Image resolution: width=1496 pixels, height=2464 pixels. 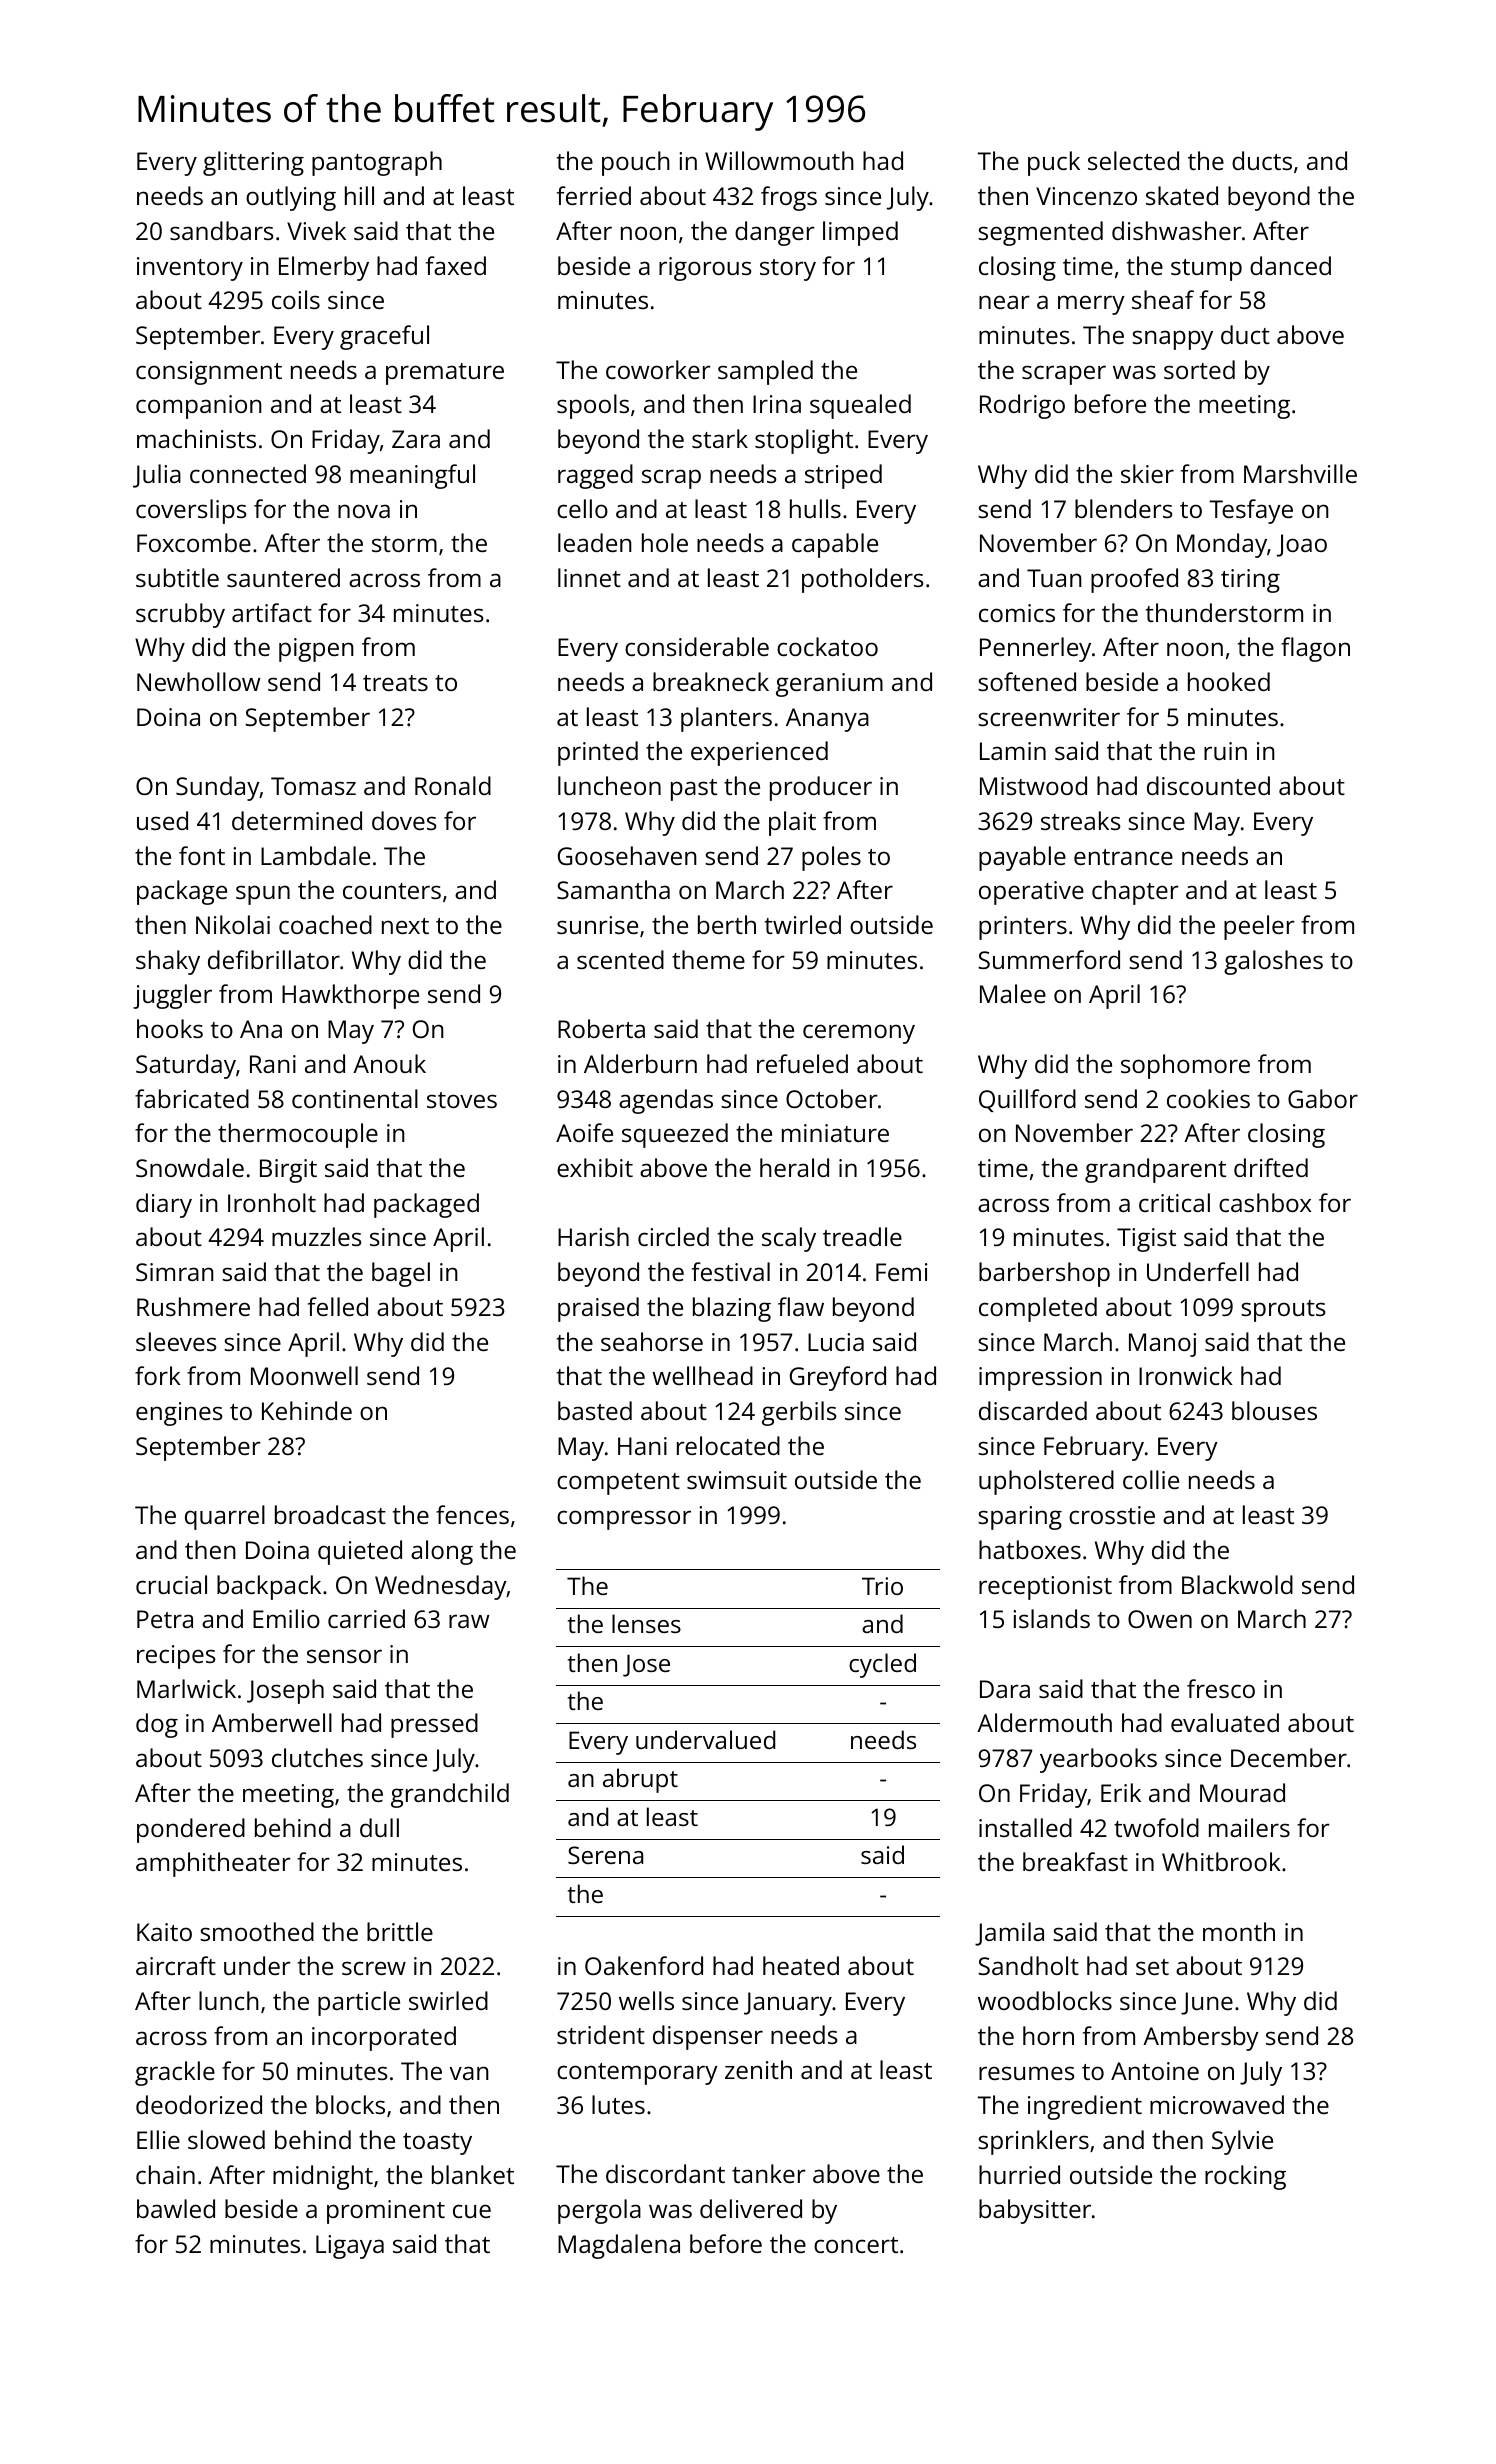 I want to click on glittering, so click(x=253, y=163).
